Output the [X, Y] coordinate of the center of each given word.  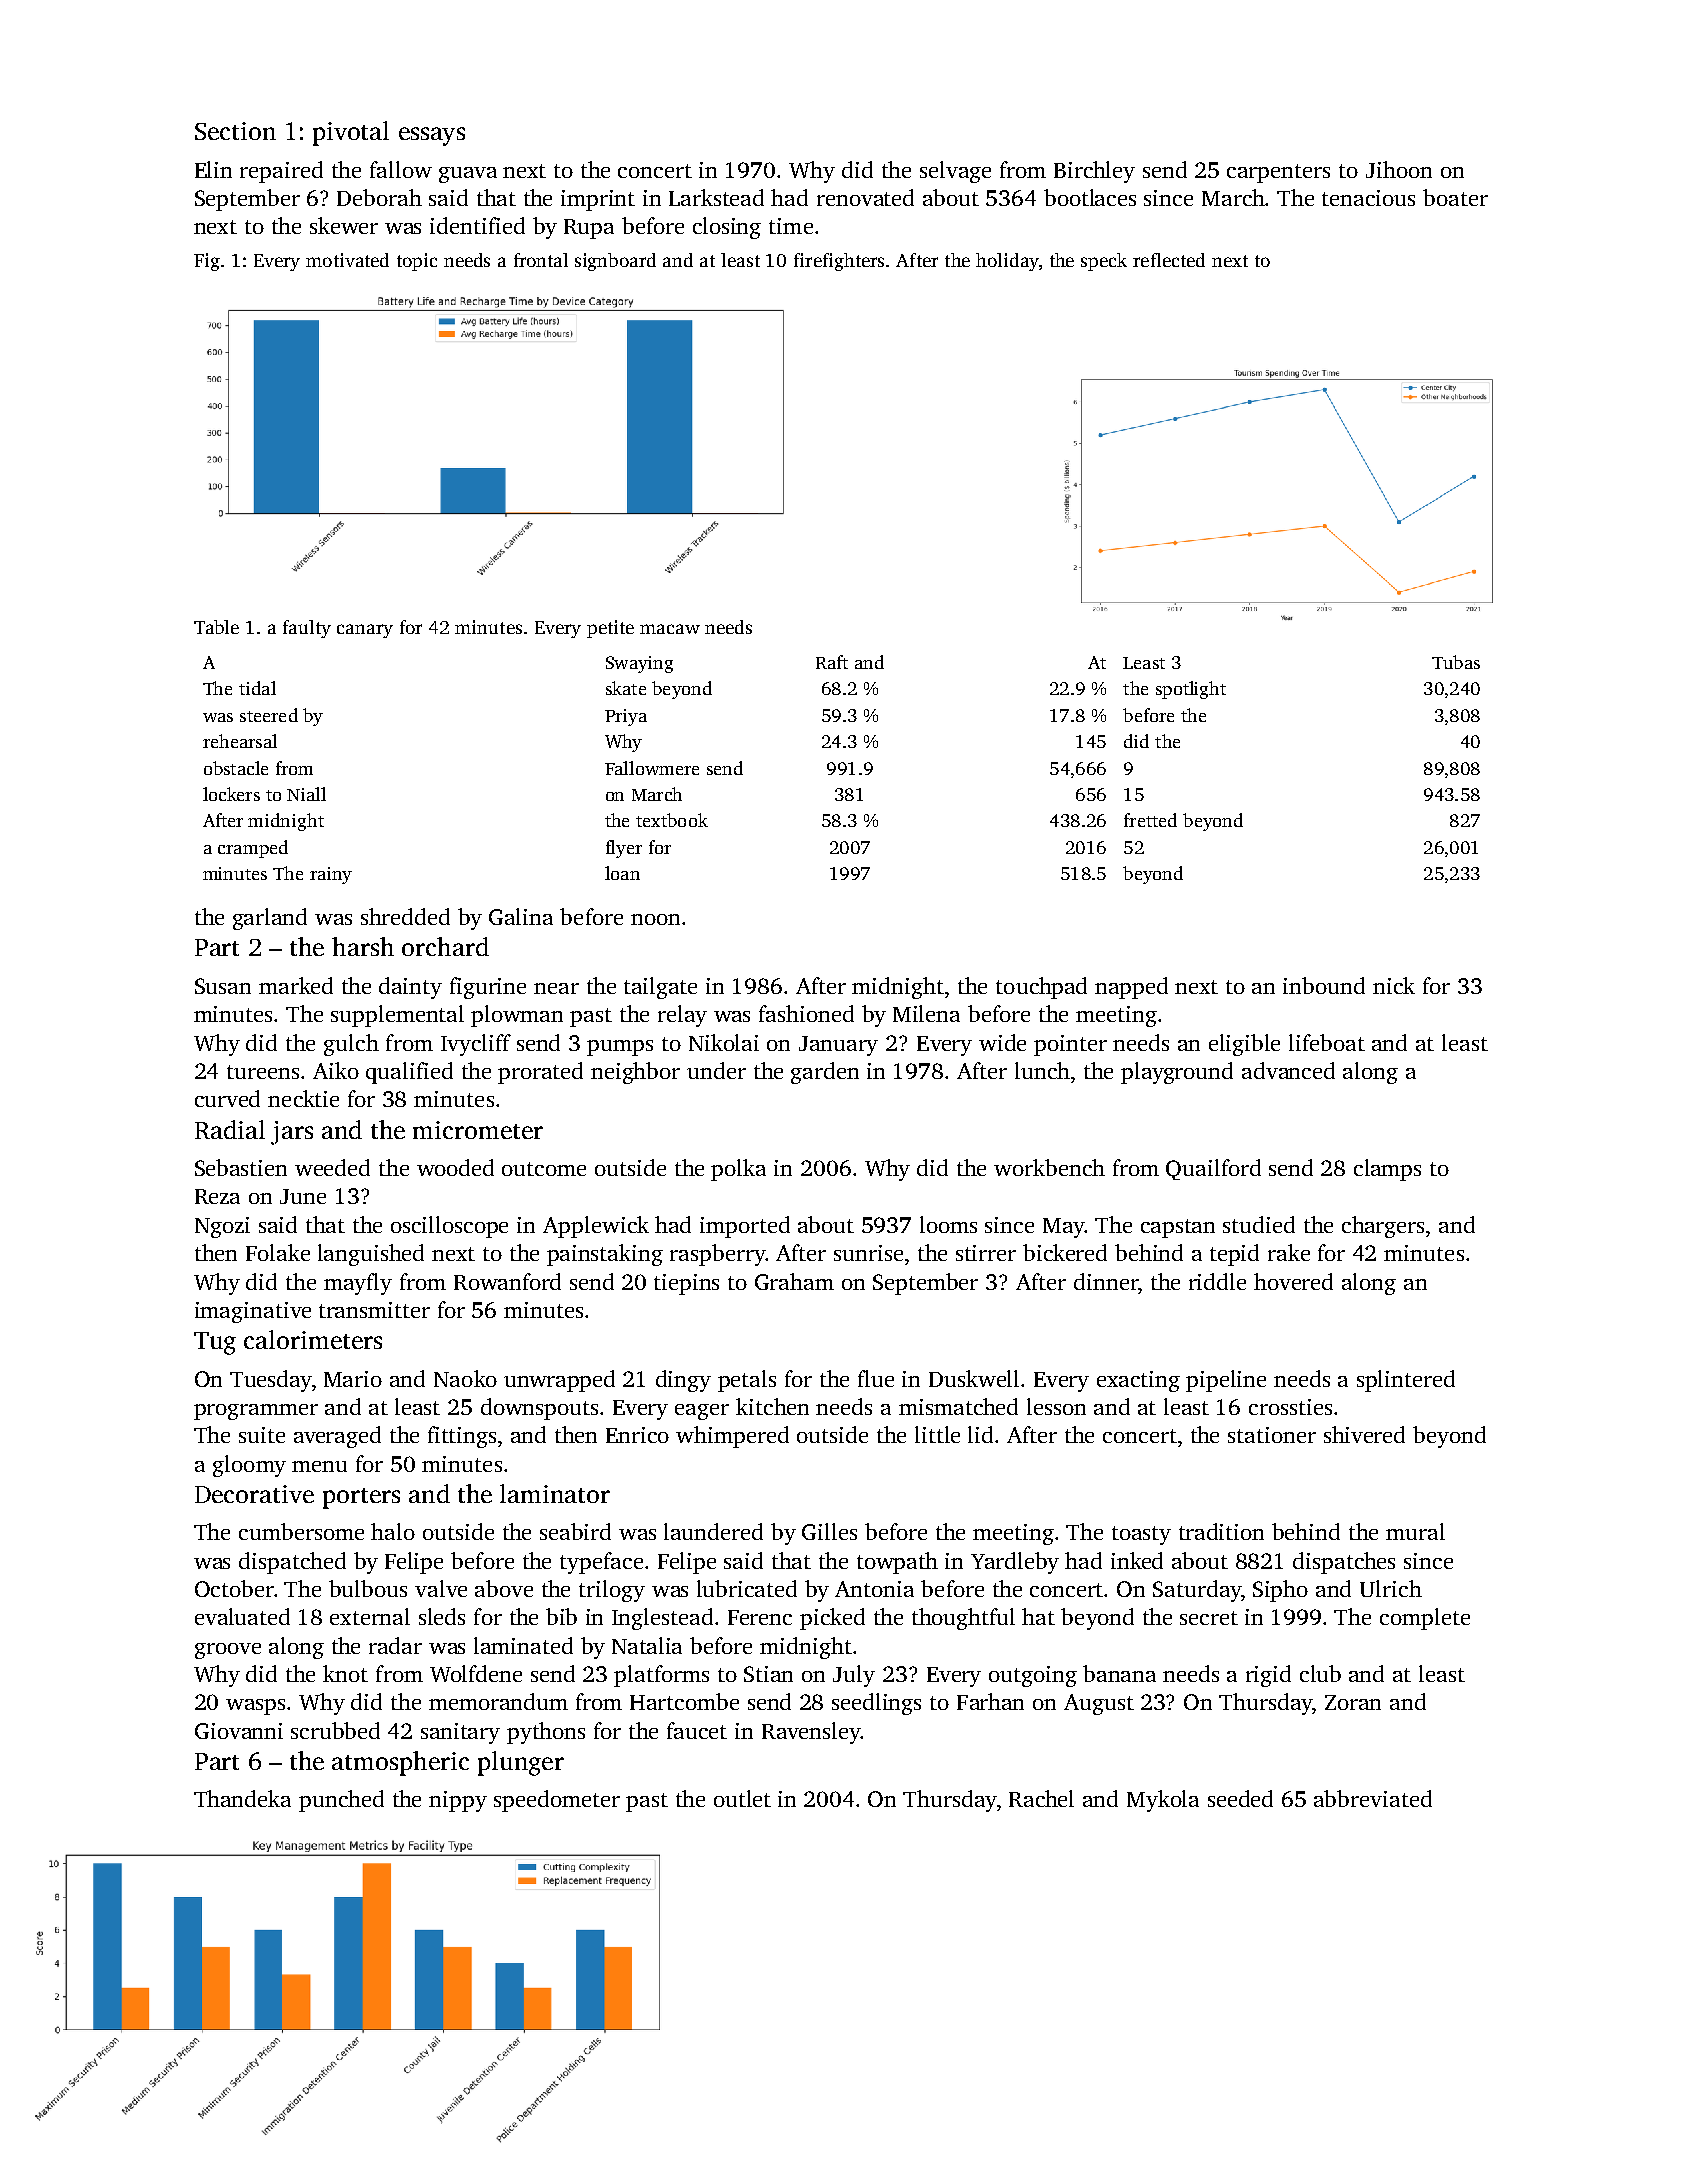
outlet [742, 1798]
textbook [672, 820]
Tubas [1456, 662]
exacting [1138, 1381]
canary [365, 631]
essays [432, 136]
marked [296, 985]
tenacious [1368, 198]
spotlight [1191, 690]
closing [727, 228]
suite [262, 1435]
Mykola [1163, 1801]
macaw [670, 629]
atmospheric [400, 1763]
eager [702, 1412]
